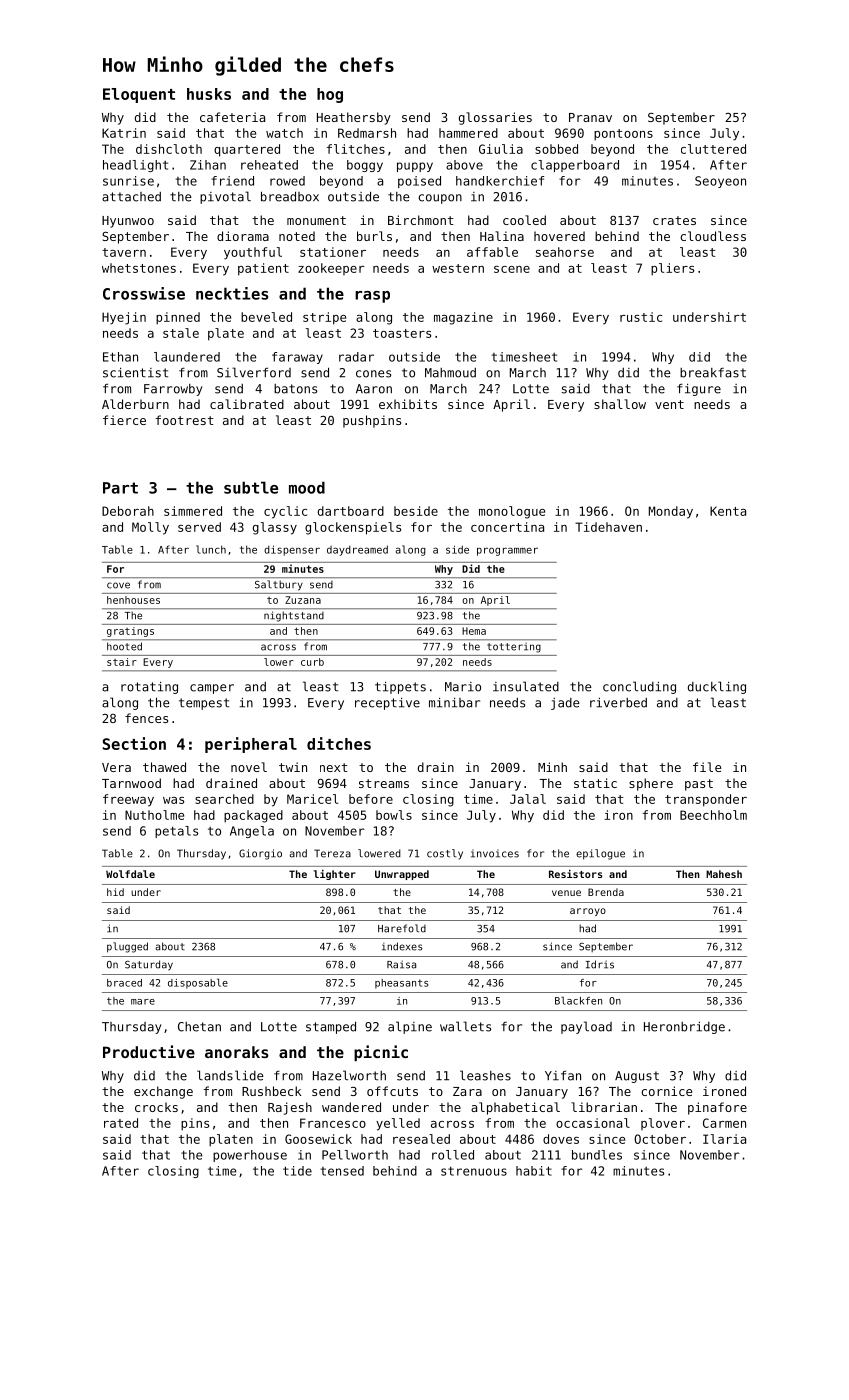  What do you see at coordinates (330, 95) in the screenshot?
I see `hog` at bounding box center [330, 95].
